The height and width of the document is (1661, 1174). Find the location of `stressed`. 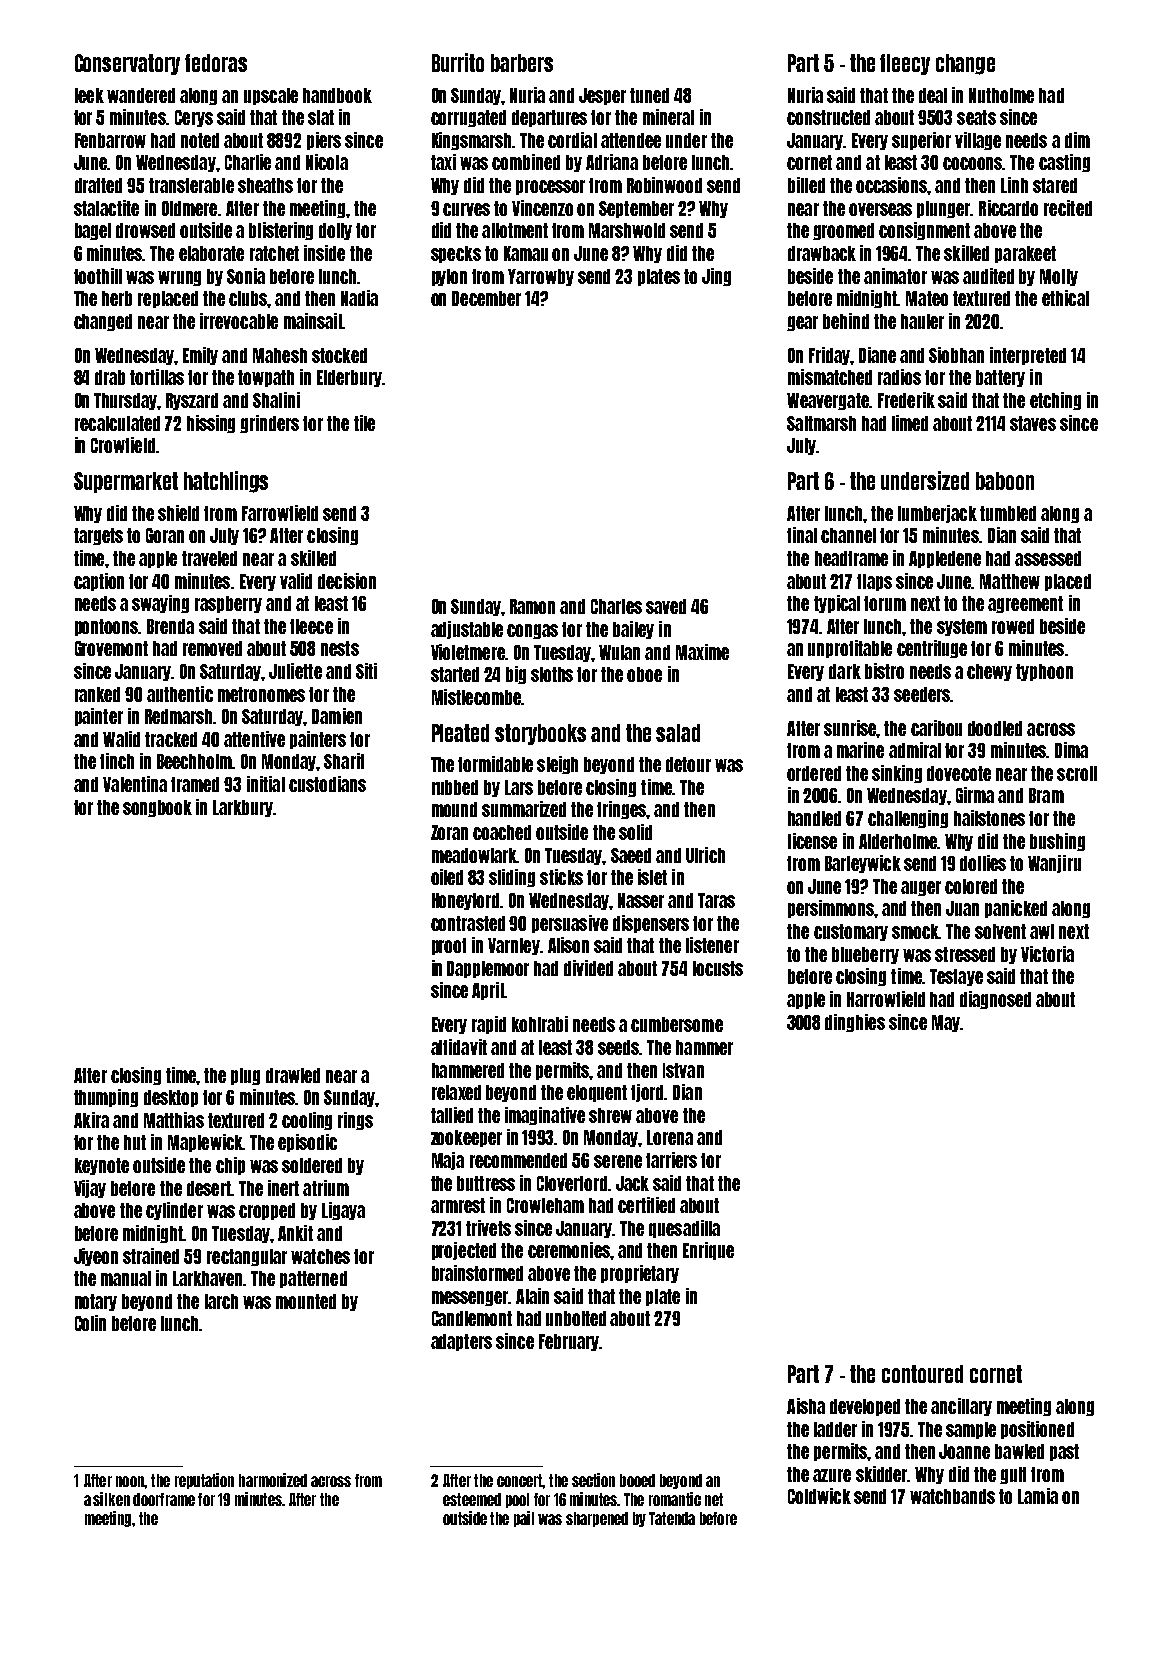

stressed is located at coordinates (965, 954).
